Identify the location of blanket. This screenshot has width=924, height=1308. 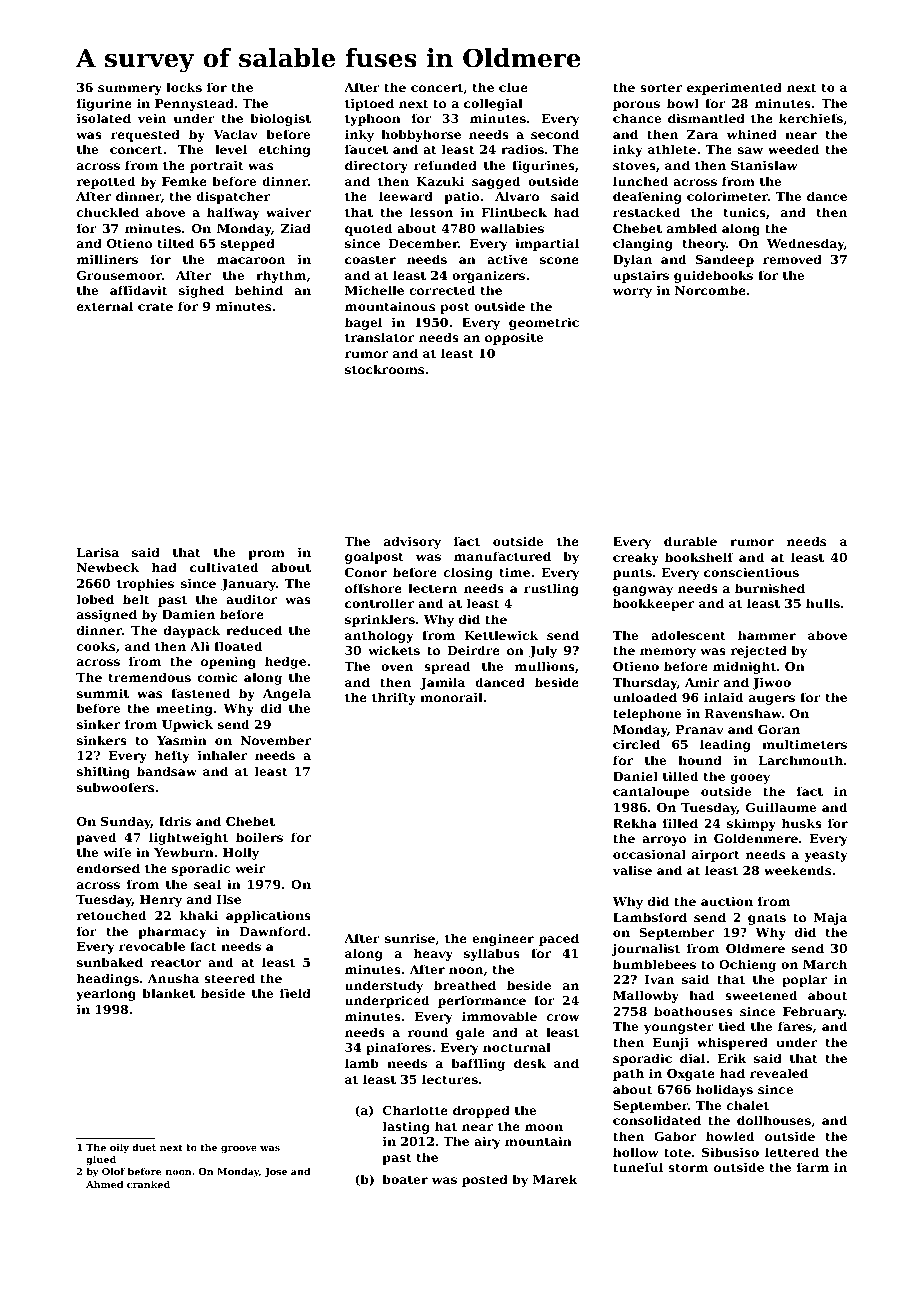
(168, 993).
